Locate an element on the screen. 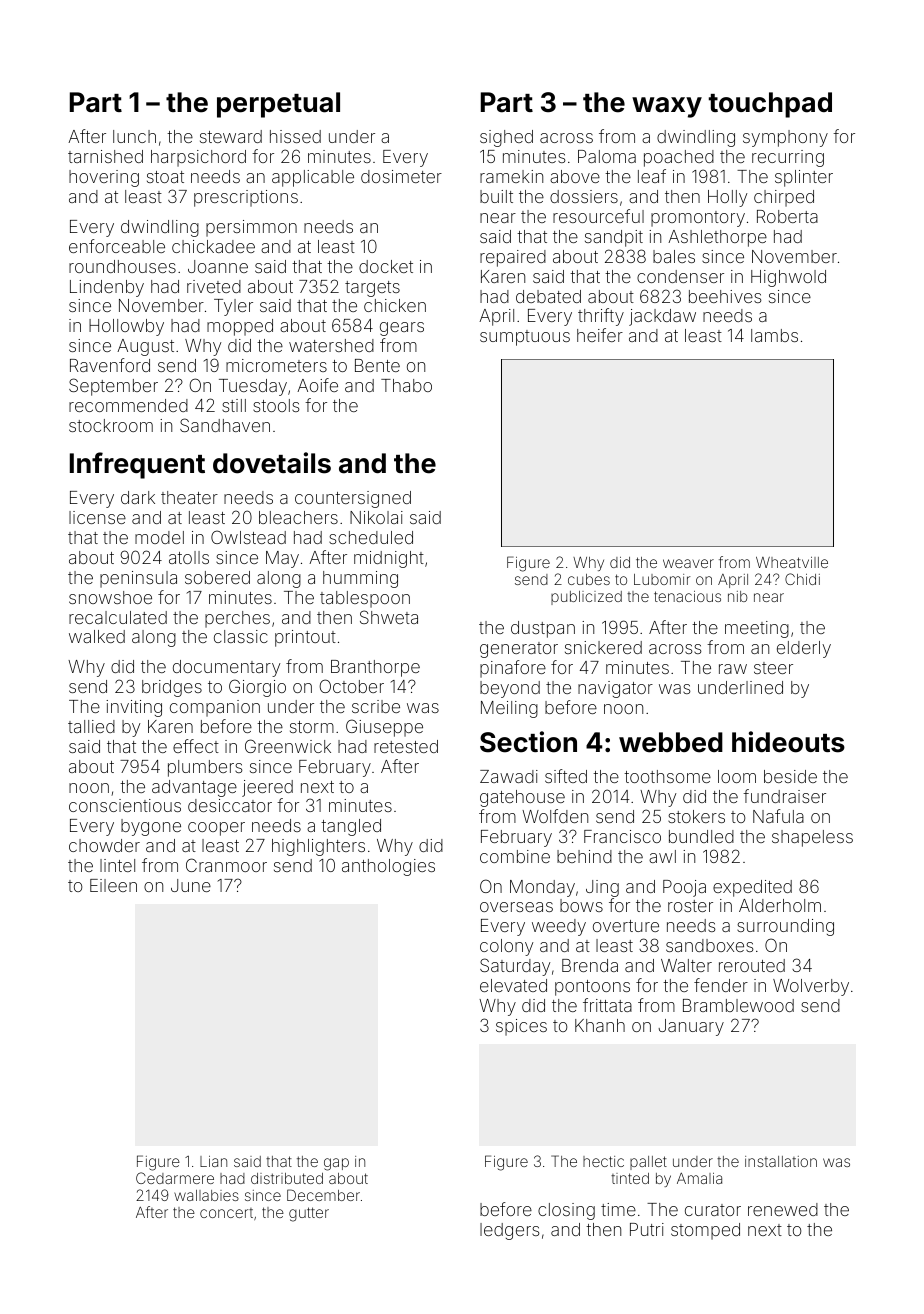  model is located at coordinates (159, 537).
